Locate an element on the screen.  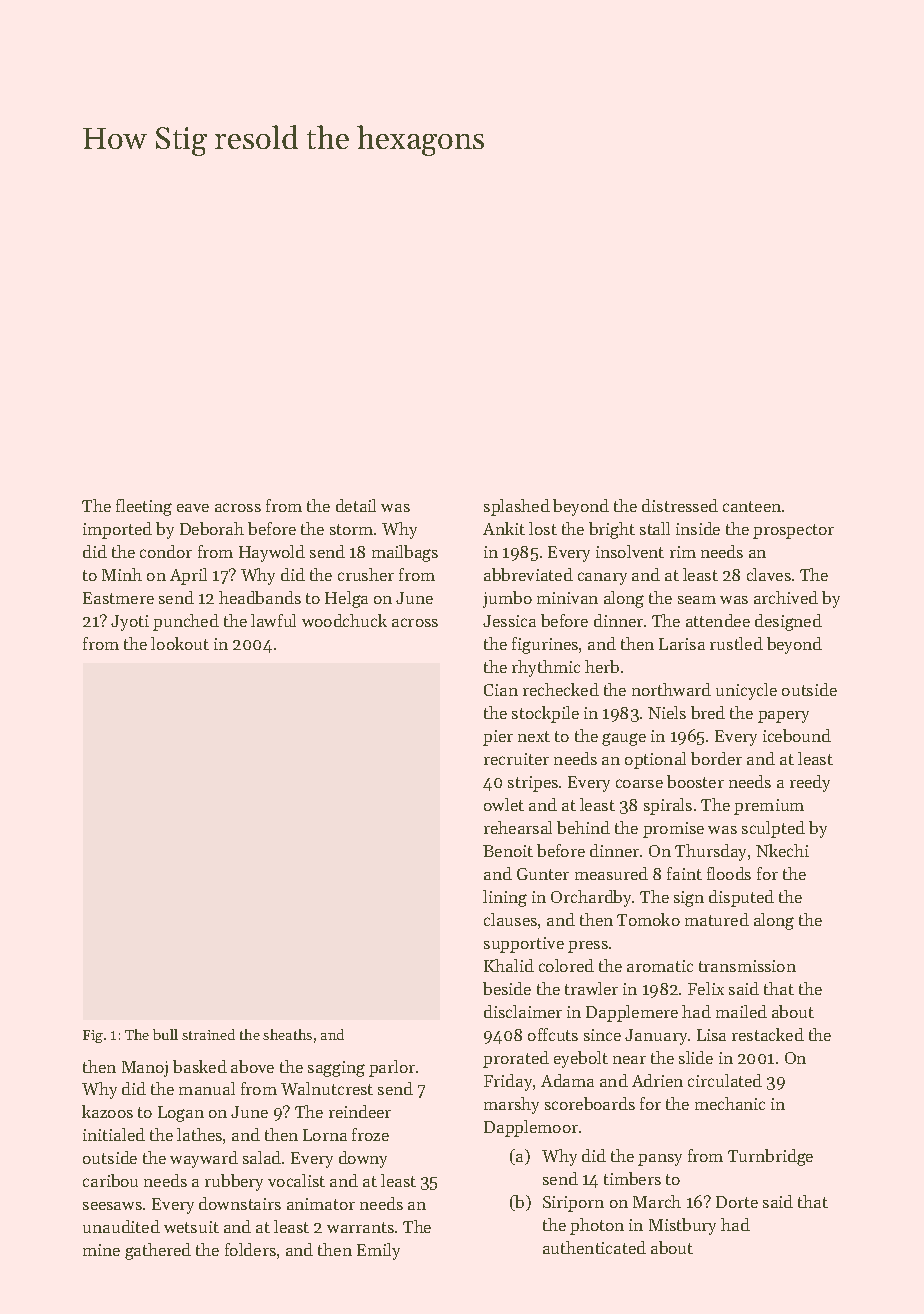
recruiter is located at coordinates (516, 759).
